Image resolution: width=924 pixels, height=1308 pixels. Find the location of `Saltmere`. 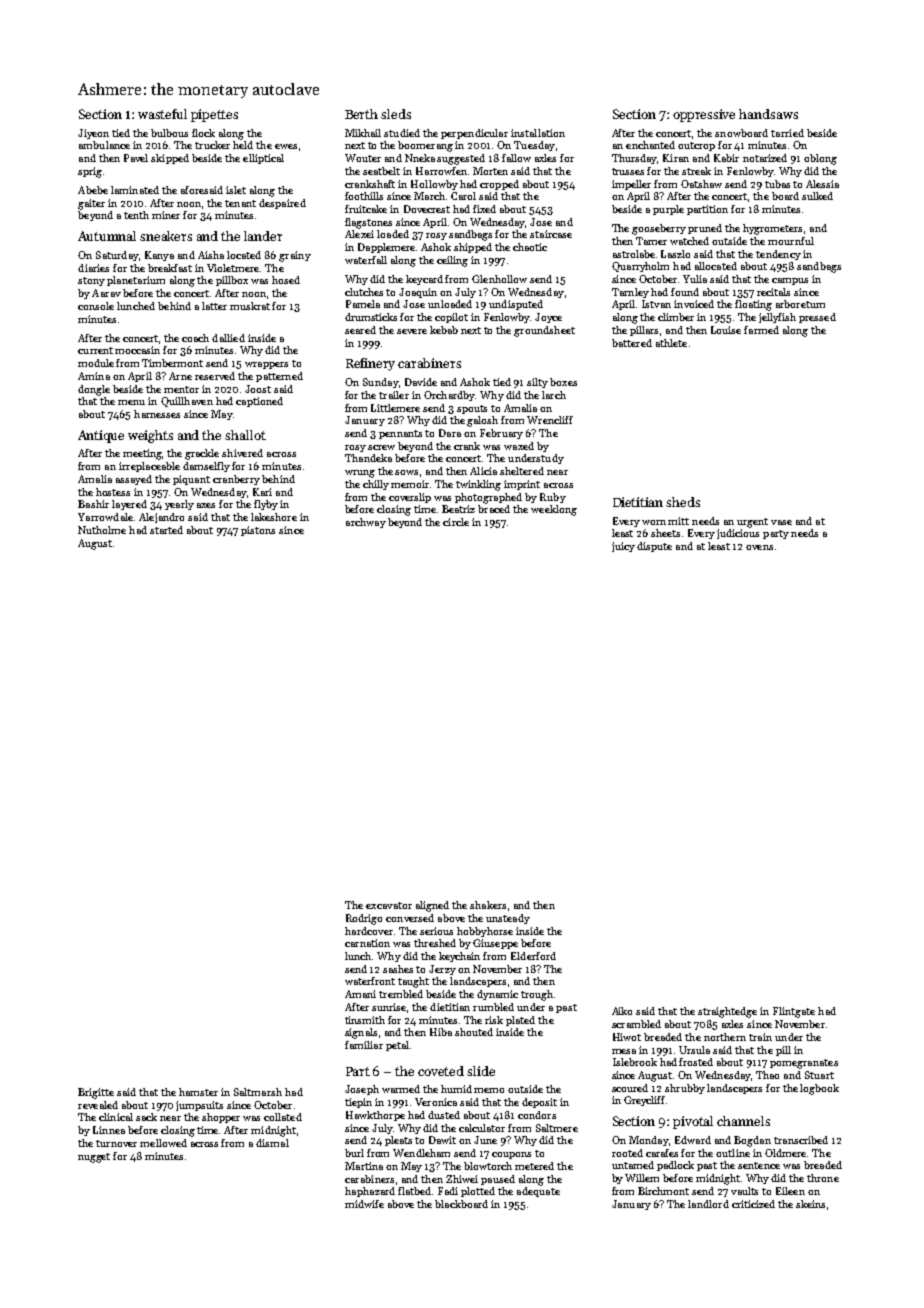

Saltmere is located at coordinates (557, 1128).
